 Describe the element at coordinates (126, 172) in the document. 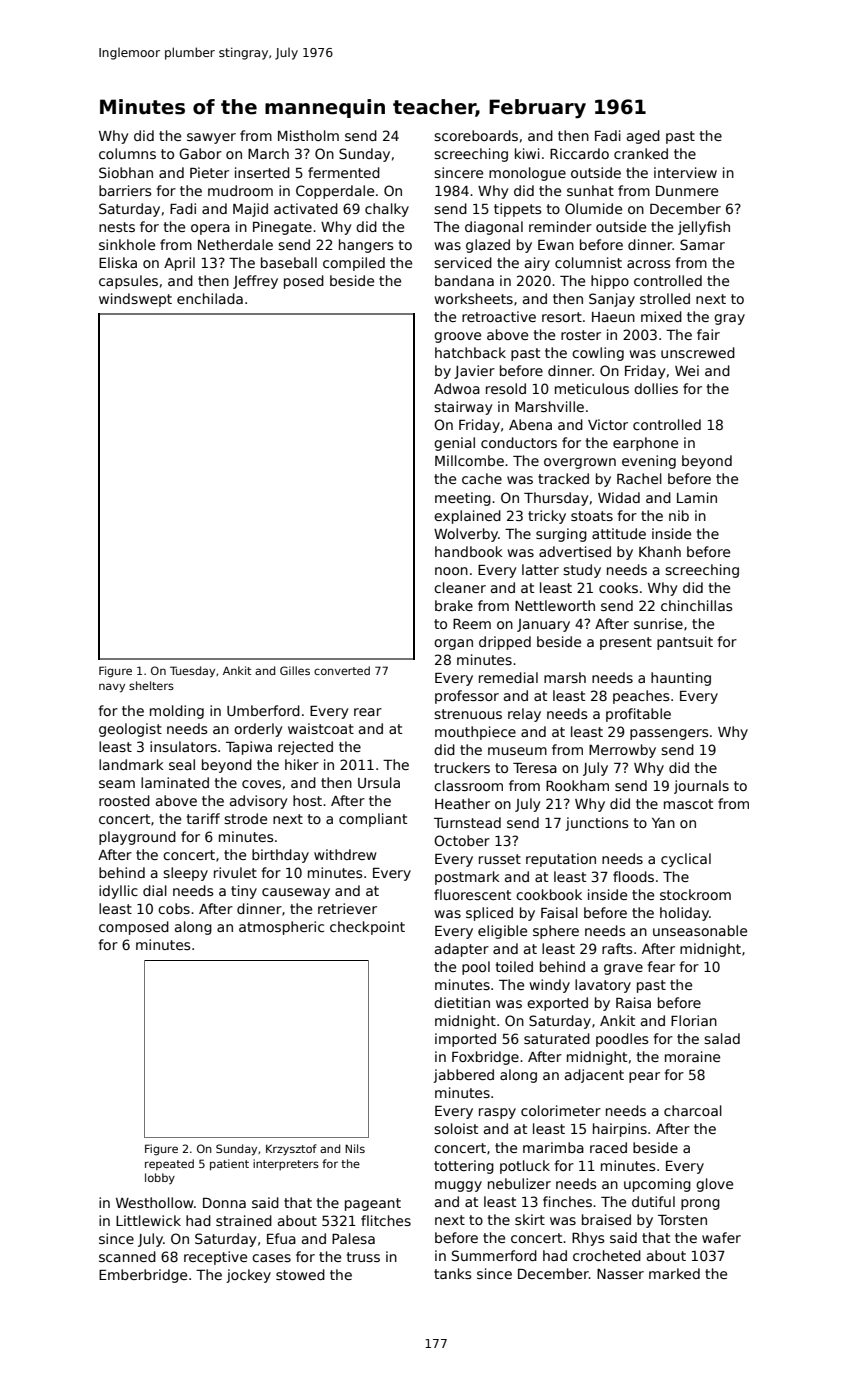

I see `Siobhan` at that location.
